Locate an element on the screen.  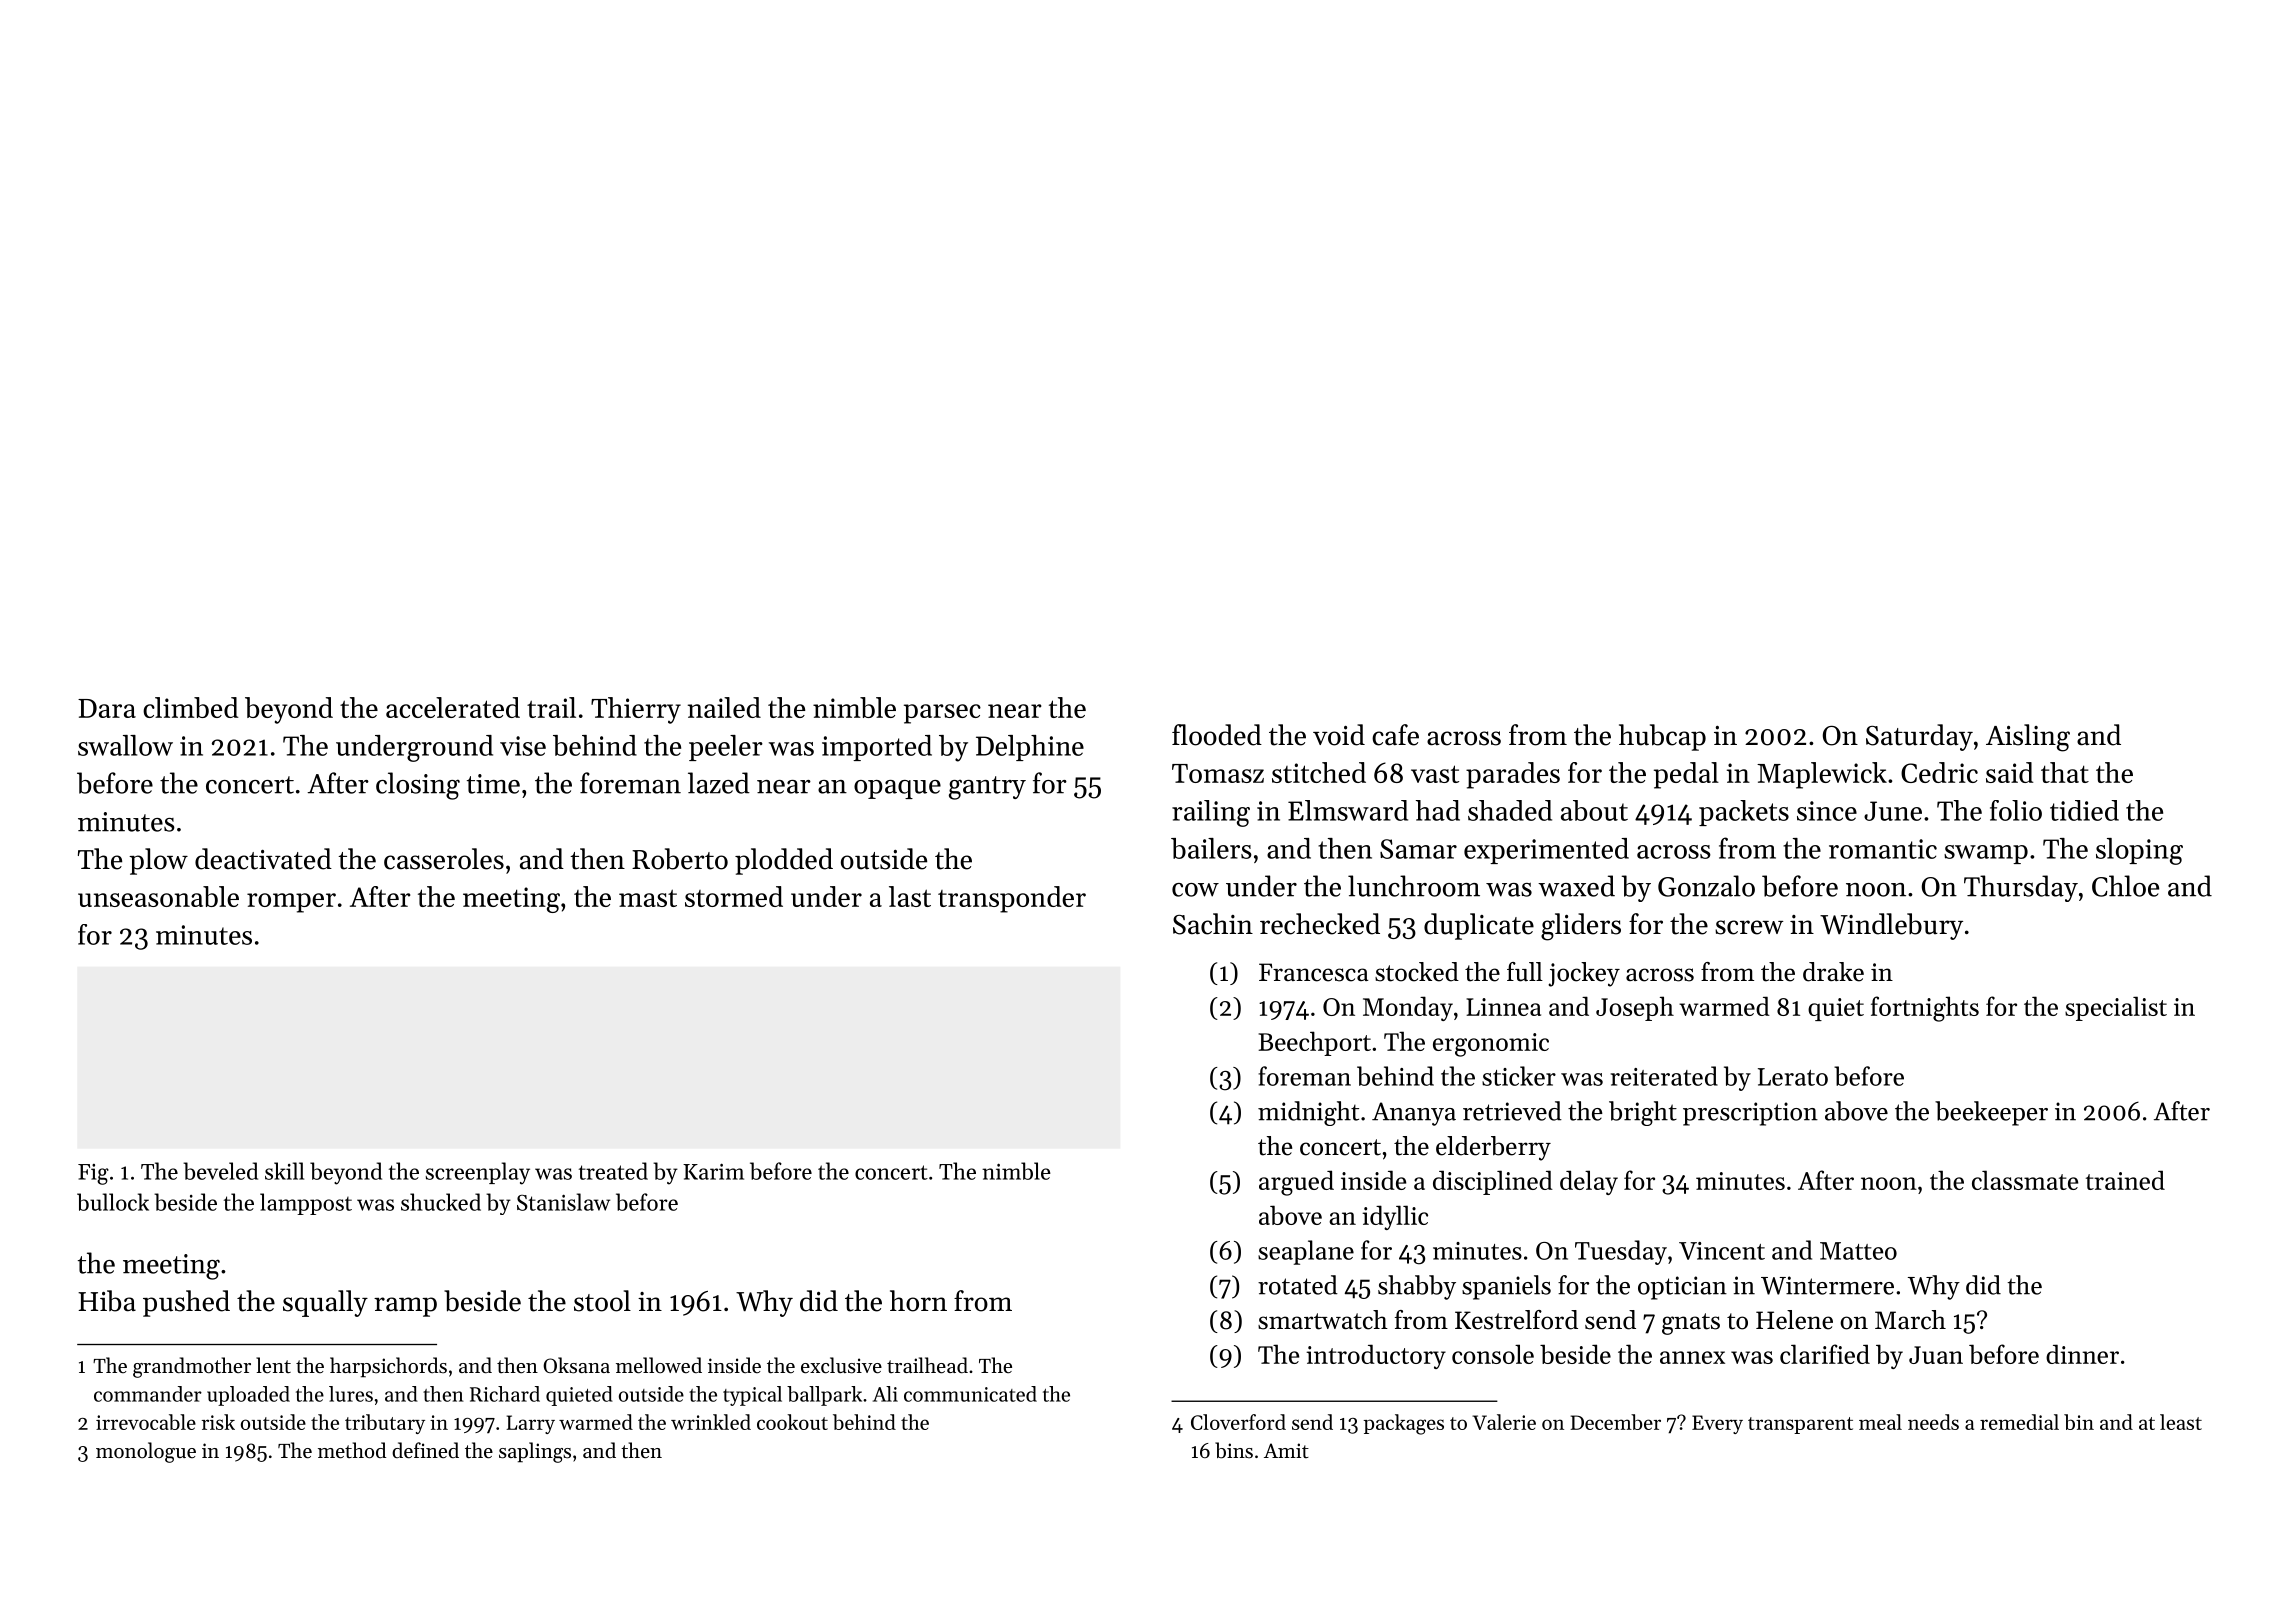
Thierry is located at coordinates (636, 710).
